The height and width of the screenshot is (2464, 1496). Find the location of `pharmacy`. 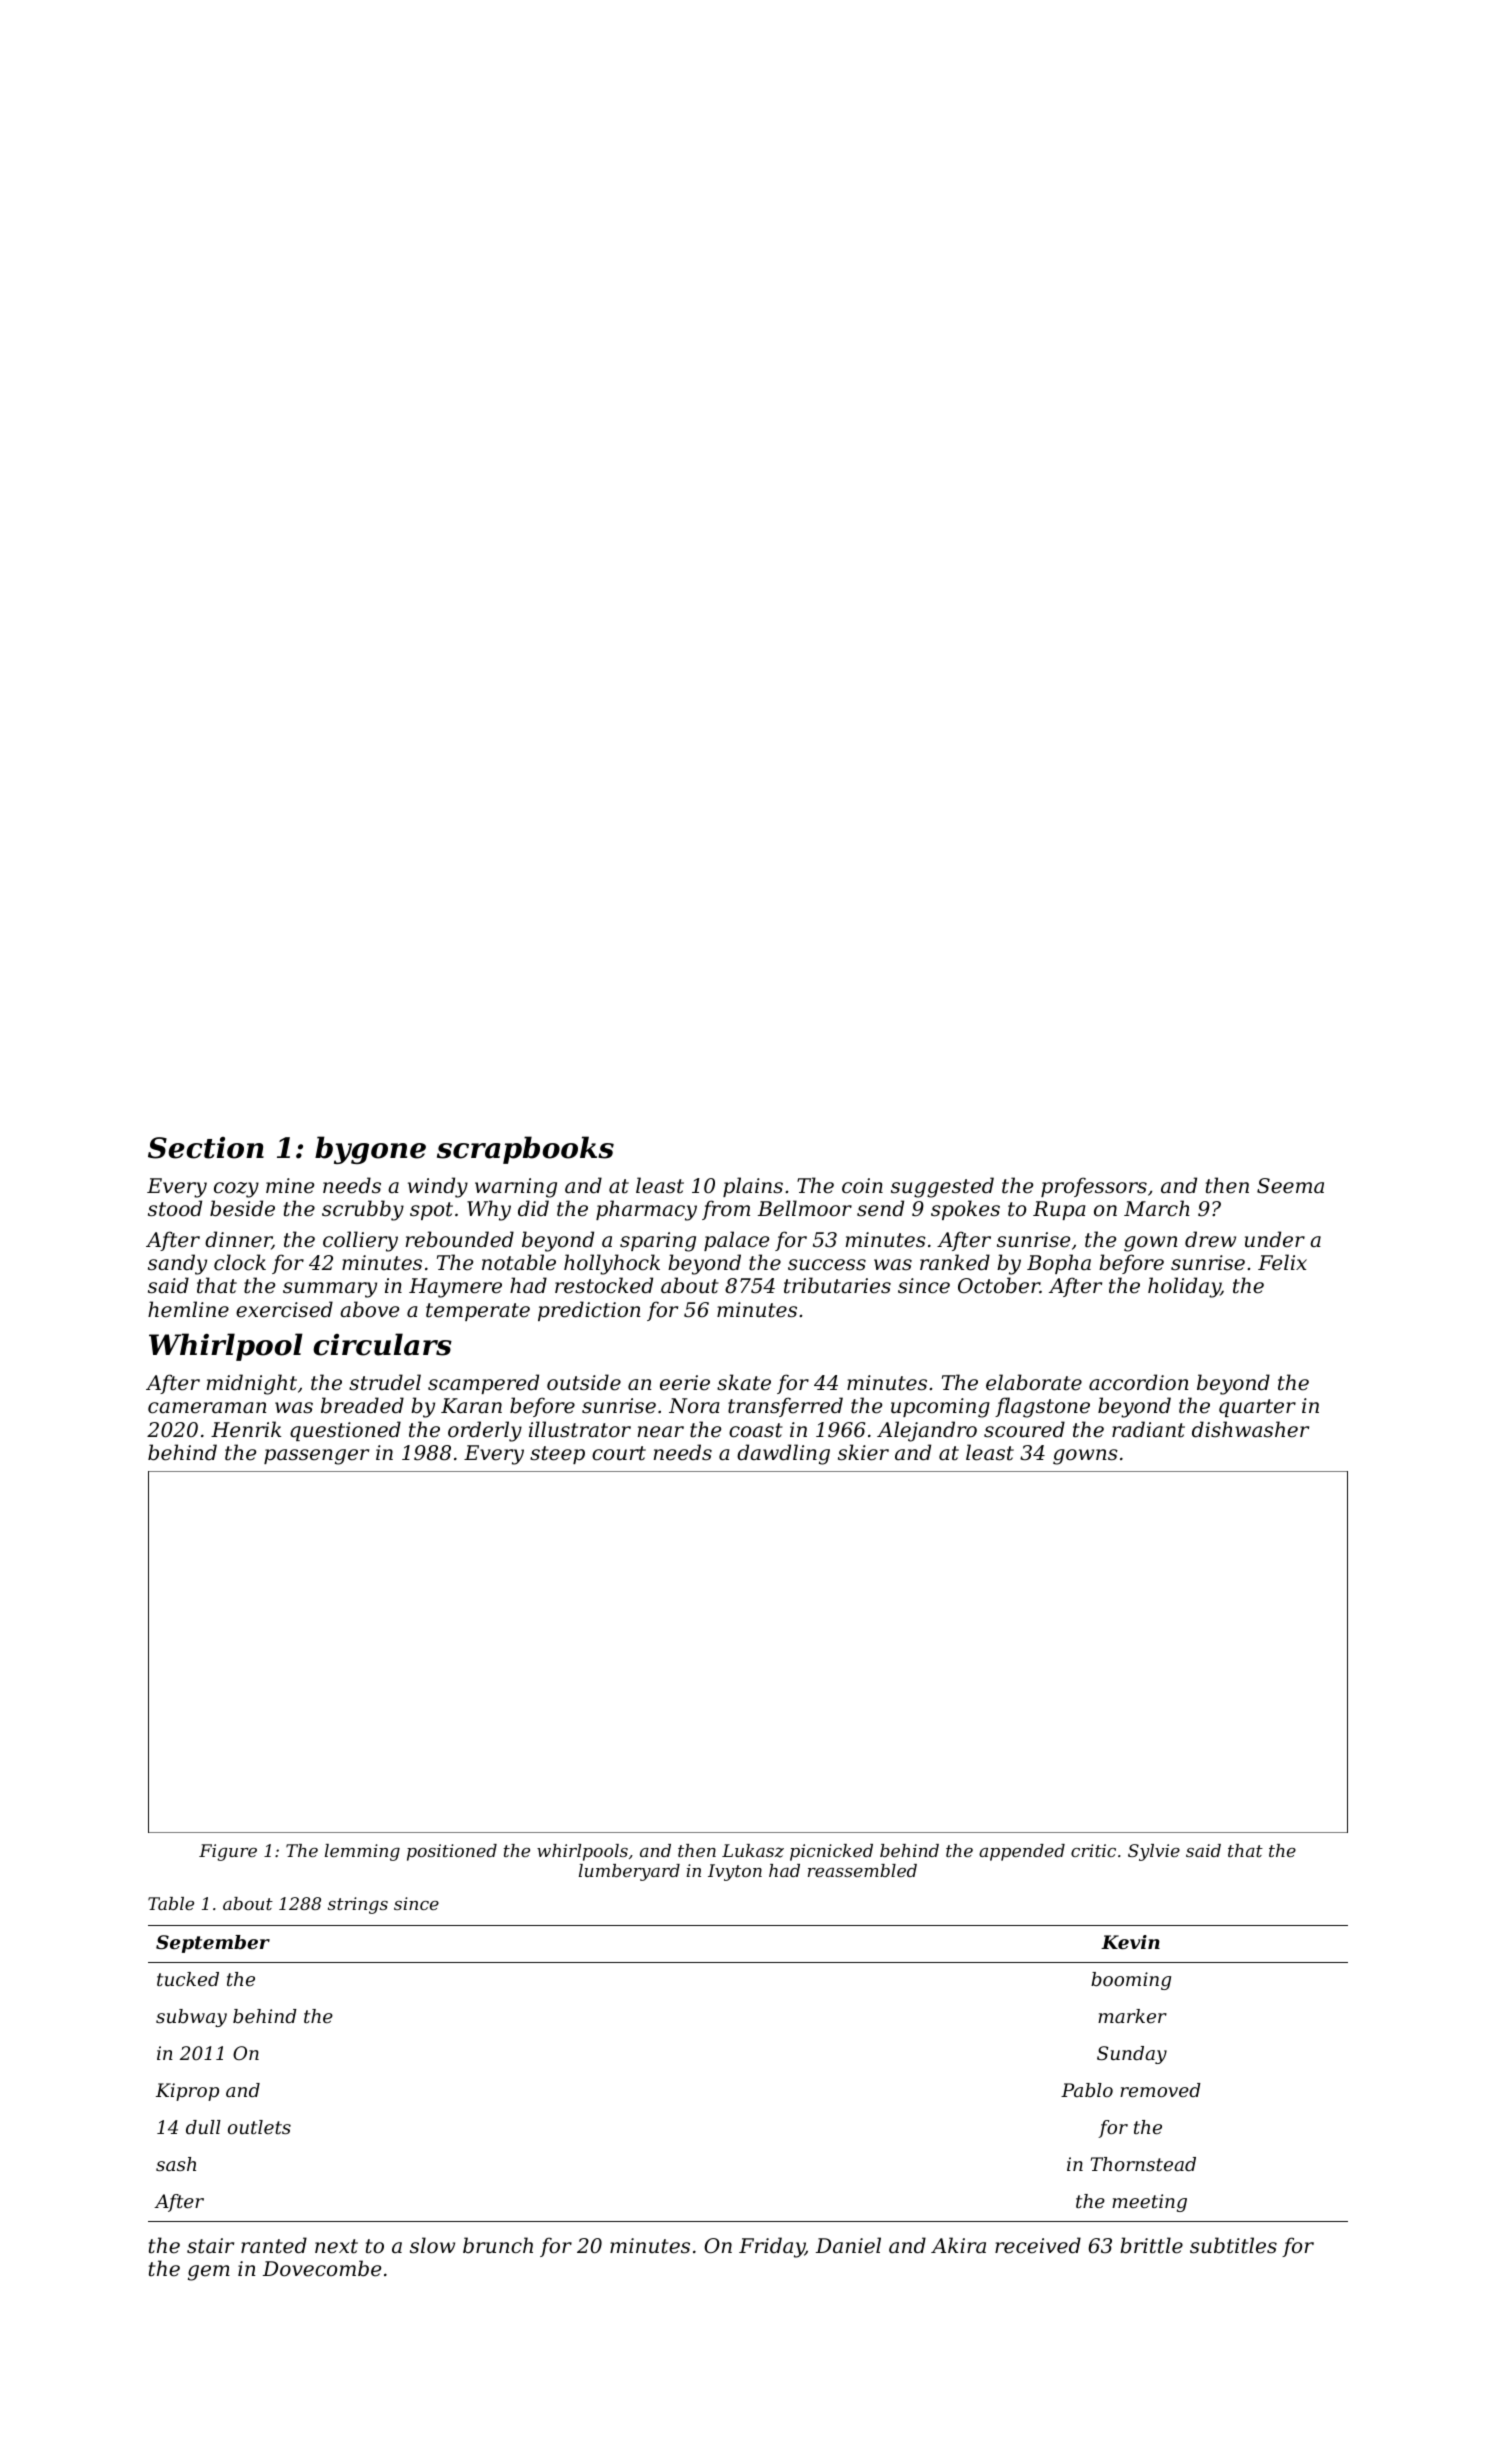

pharmacy is located at coordinates (646, 1210).
